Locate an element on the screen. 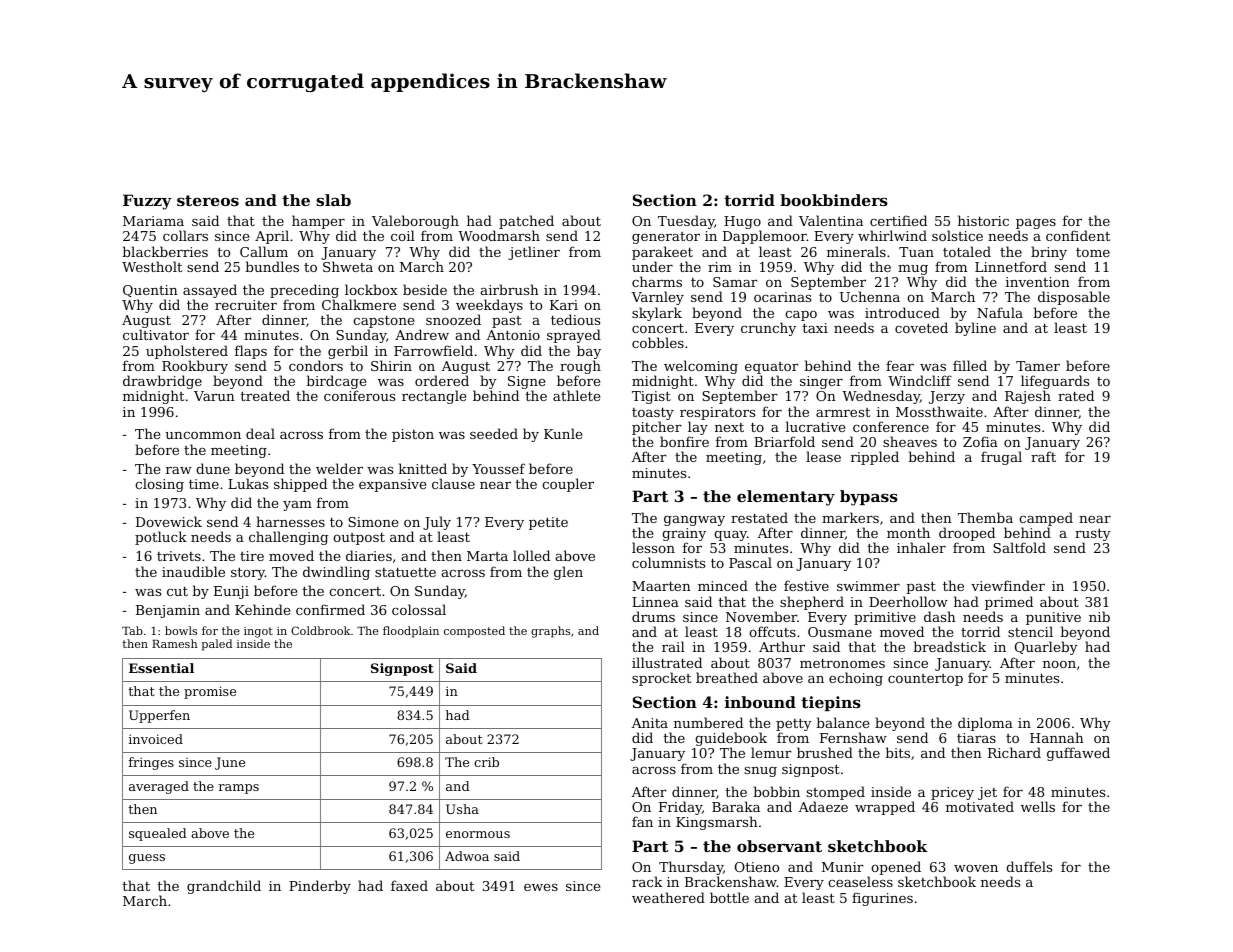 This screenshot has width=1233, height=952. crib is located at coordinates (486, 762).
